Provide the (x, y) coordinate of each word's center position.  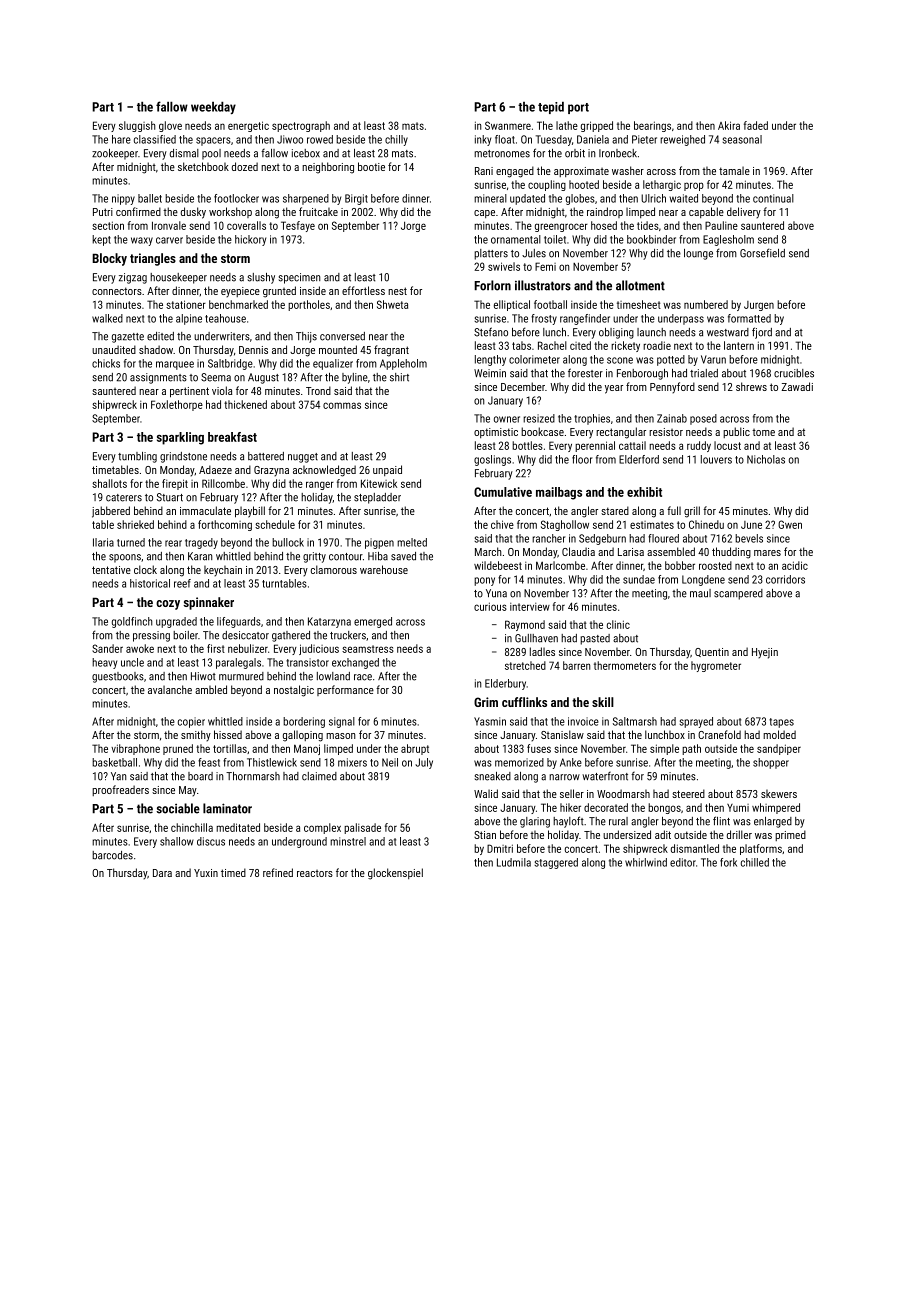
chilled (755, 862)
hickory (250, 240)
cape (484, 214)
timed (233, 872)
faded (756, 125)
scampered (738, 594)
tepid (551, 107)
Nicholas (766, 459)
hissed (228, 734)
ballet (150, 198)
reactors (315, 873)
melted (412, 542)
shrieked (135, 524)
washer (628, 170)
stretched (525, 665)
